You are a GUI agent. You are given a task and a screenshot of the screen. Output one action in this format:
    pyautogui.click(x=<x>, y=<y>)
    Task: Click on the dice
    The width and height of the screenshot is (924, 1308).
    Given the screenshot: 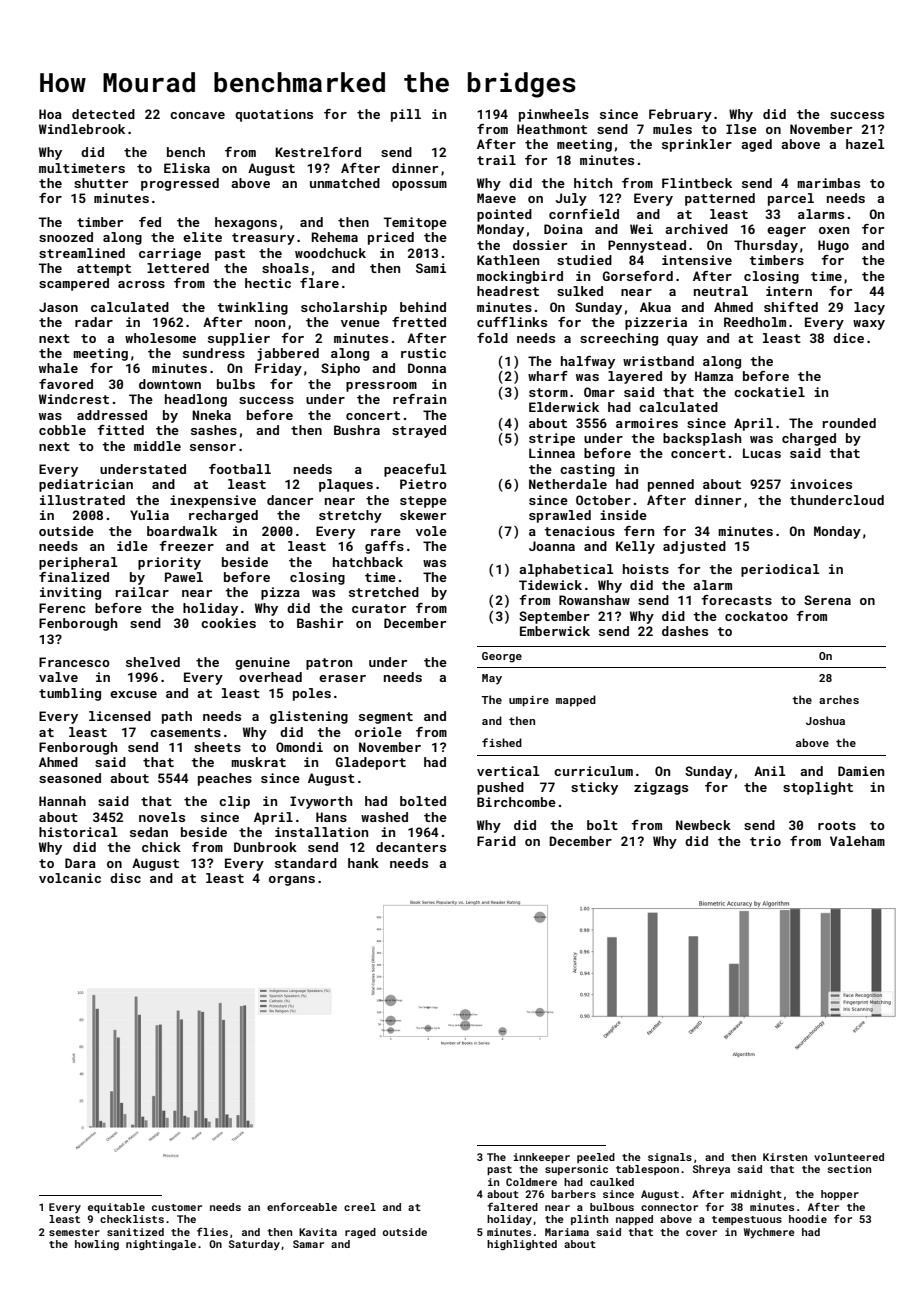 What is the action you would take?
    pyautogui.click(x=848, y=338)
